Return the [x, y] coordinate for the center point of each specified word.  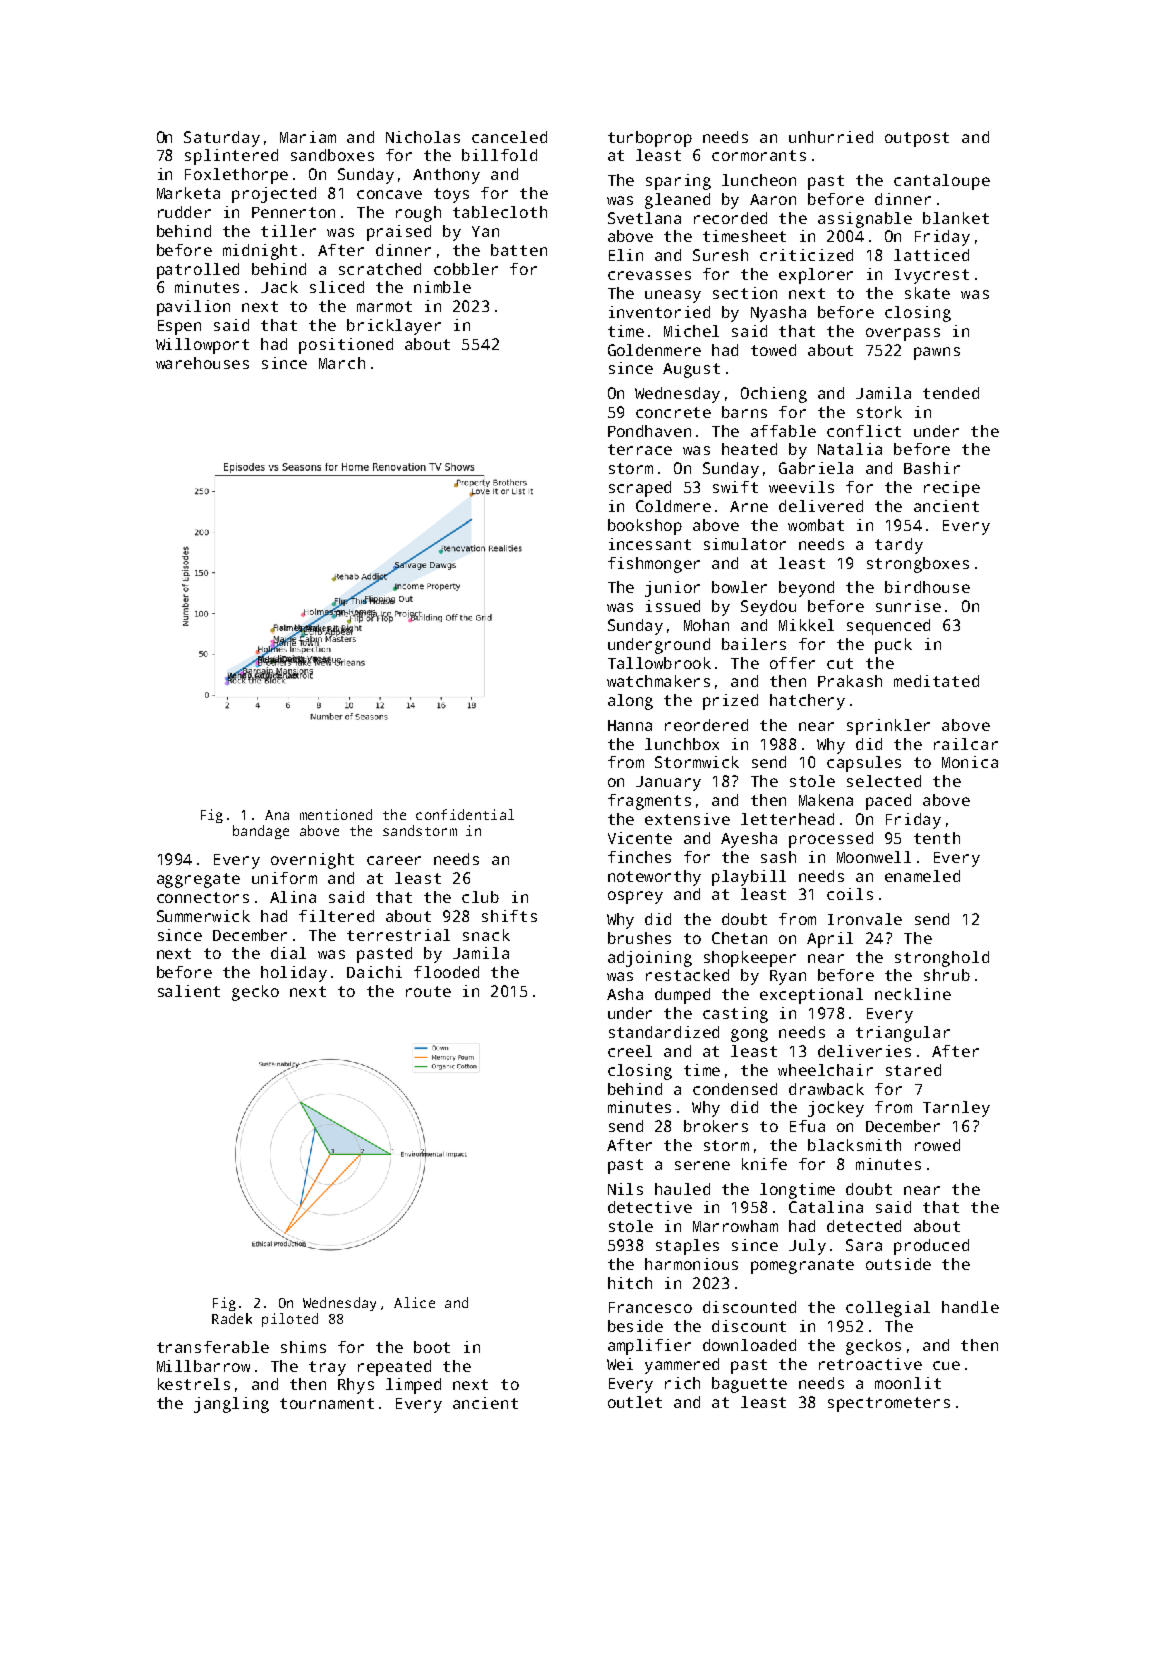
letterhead [787, 819]
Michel [691, 331]
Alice [414, 1302]
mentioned [336, 814]
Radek [232, 1318]
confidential [465, 814]
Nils [625, 1189]
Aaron [773, 199]
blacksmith [854, 1145]
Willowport [202, 346]
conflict [864, 431]
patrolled [198, 271]
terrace [640, 449]
